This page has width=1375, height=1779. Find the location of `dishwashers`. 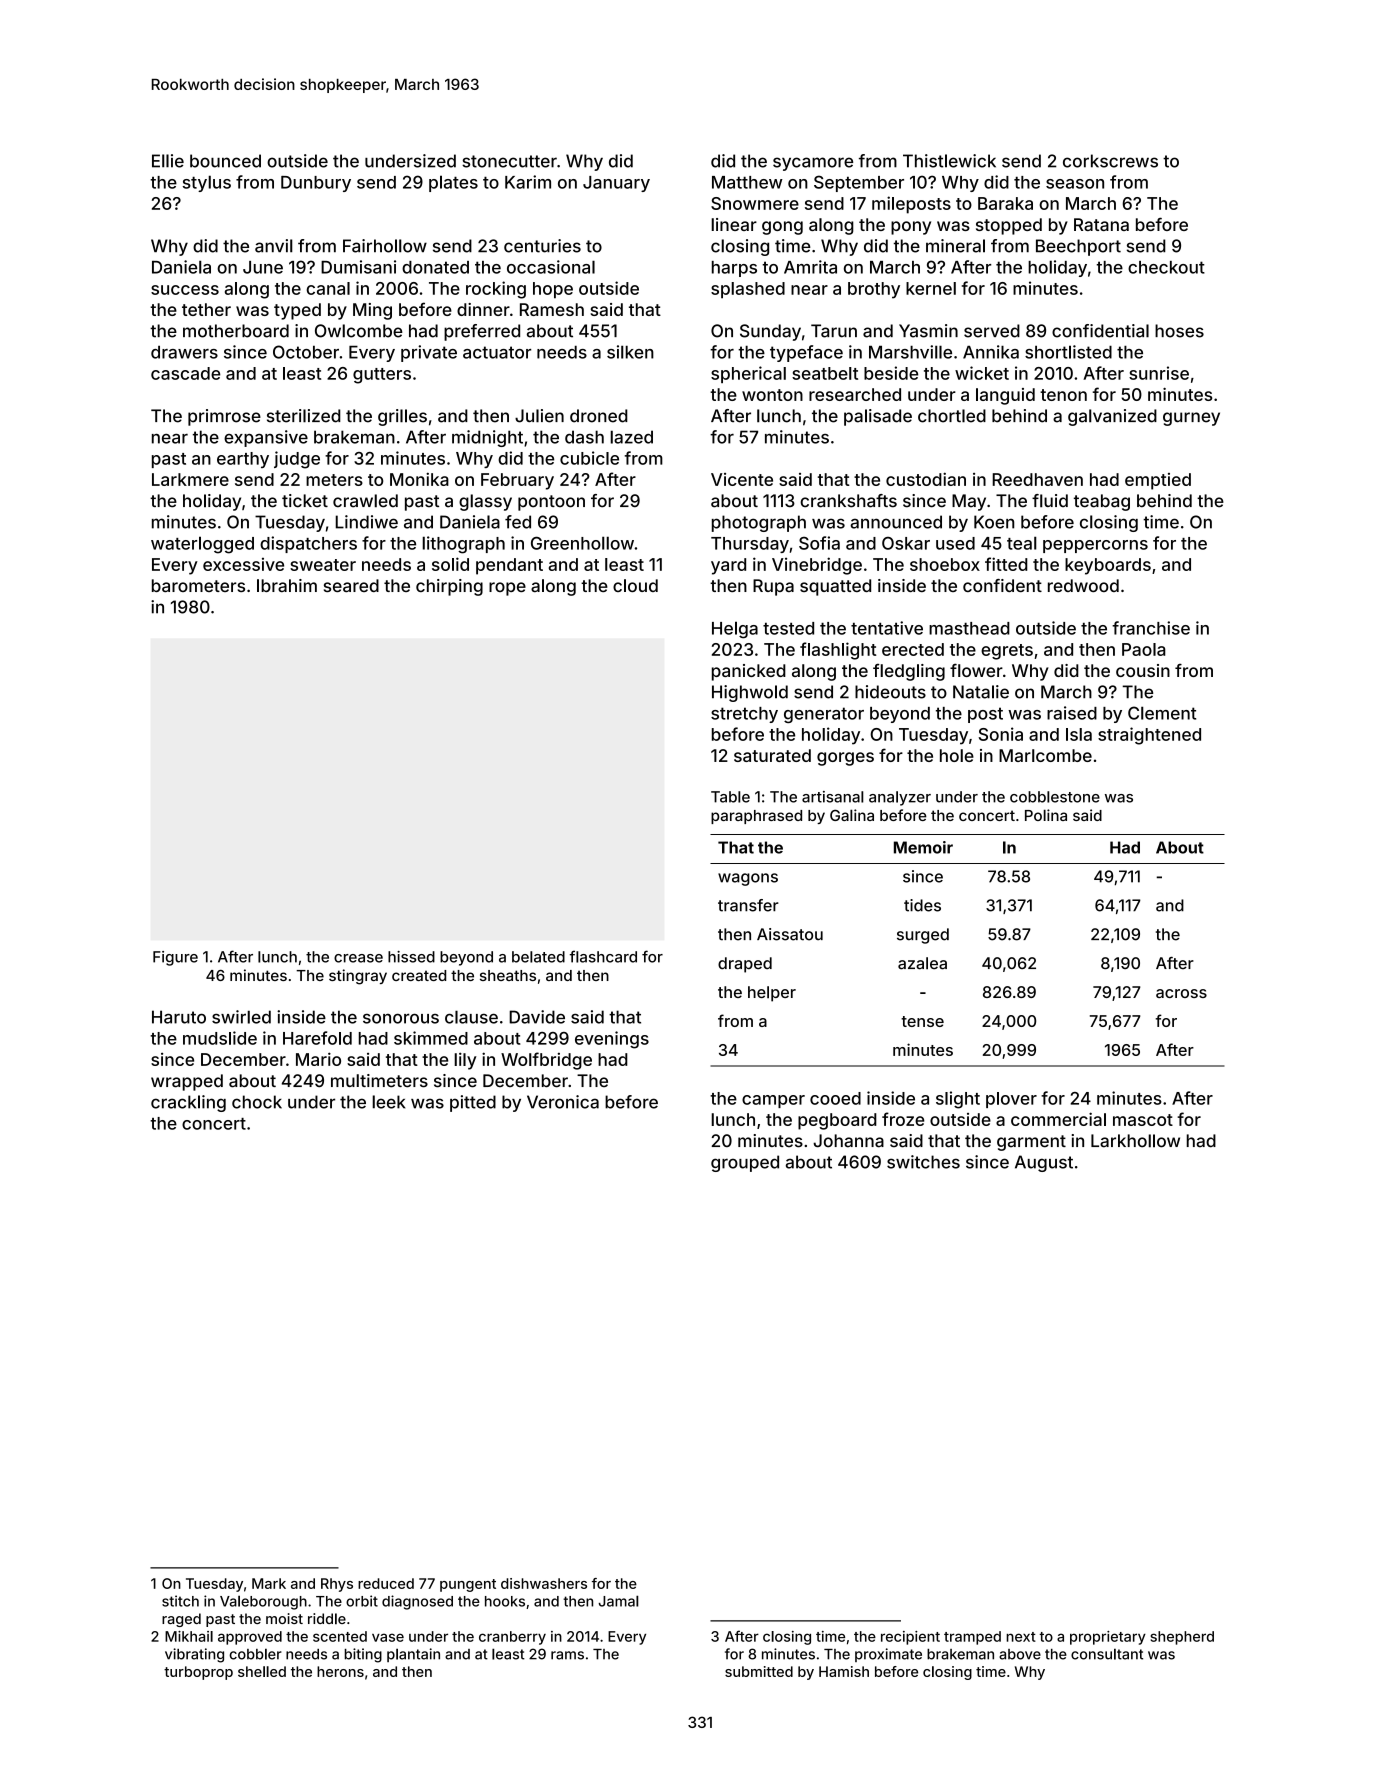

dishwashers is located at coordinates (544, 1583).
